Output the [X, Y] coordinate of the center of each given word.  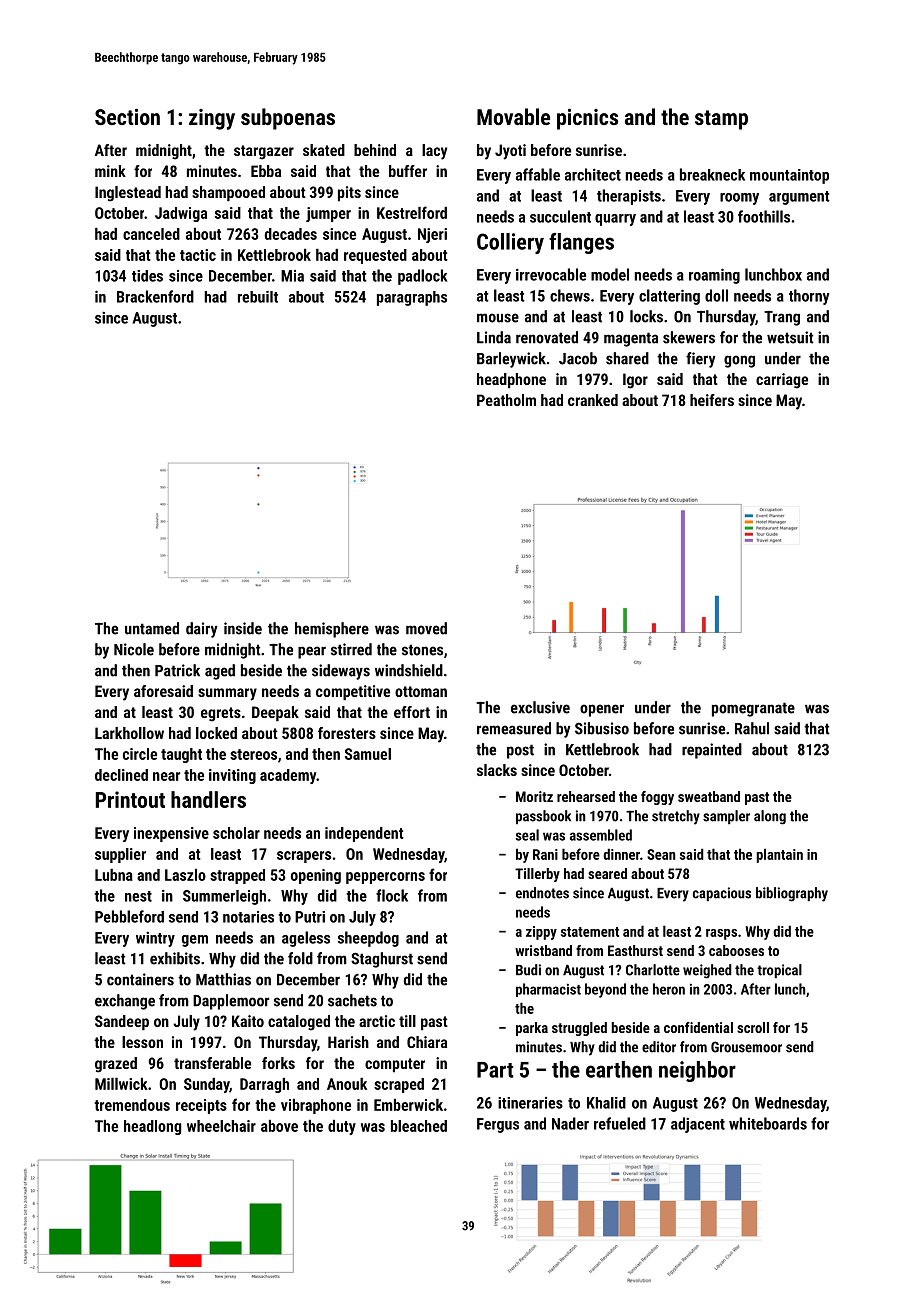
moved [426, 628]
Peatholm [506, 400]
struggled [579, 1029]
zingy [212, 119]
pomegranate [753, 709]
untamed [152, 628]
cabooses [736, 950]
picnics [587, 119]
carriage [782, 381]
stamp [721, 120]
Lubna [114, 875]
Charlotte [653, 970]
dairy [202, 630]
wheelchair [221, 1126]
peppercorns [385, 878]
